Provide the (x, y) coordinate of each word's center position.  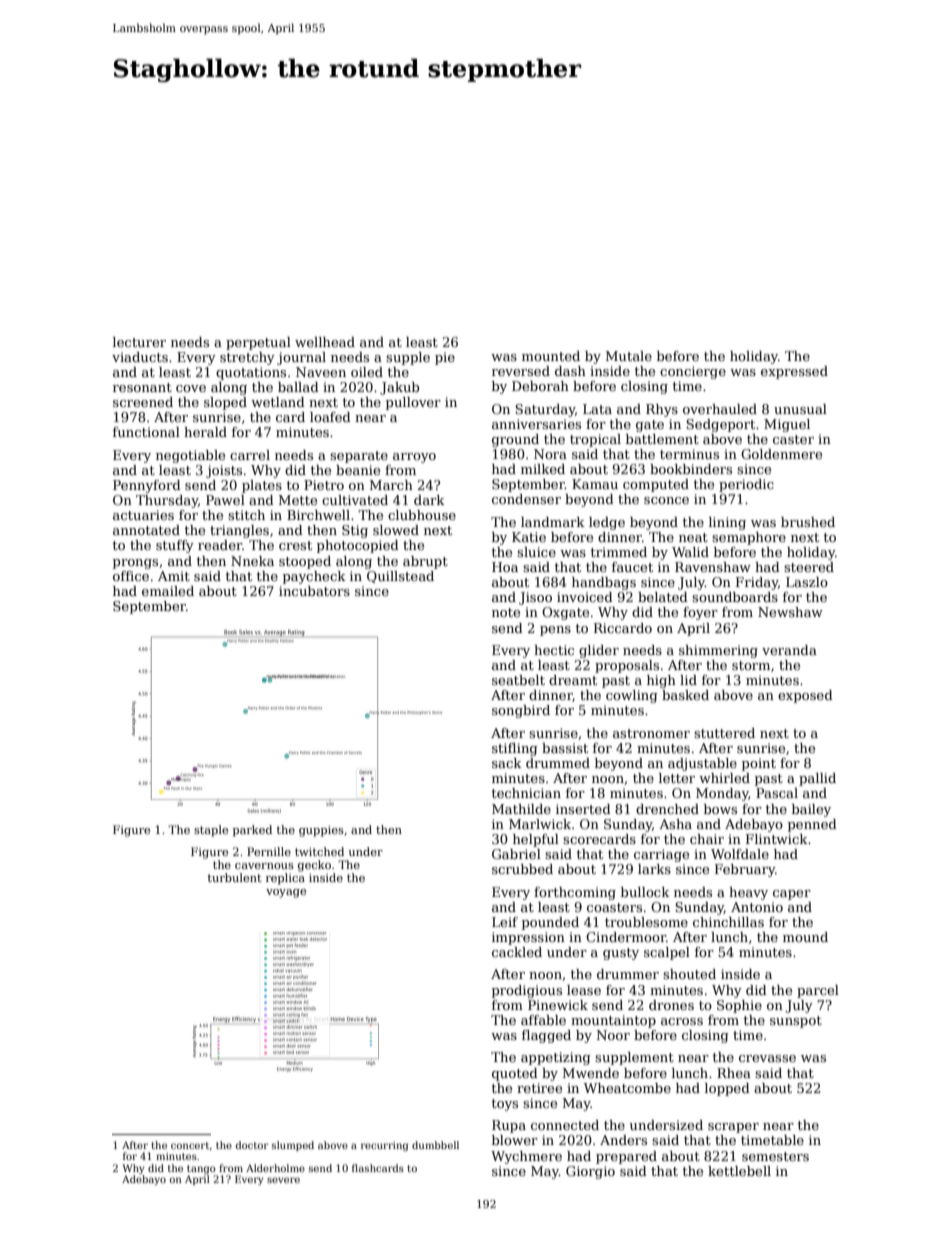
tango (201, 1169)
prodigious (527, 991)
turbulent (235, 877)
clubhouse (422, 515)
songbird (521, 711)
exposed (805, 696)
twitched (319, 851)
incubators (314, 591)
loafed (330, 417)
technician (526, 793)
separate (359, 457)
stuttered (724, 733)
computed (656, 485)
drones (671, 1005)
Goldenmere (781, 454)
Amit (174, 576)
